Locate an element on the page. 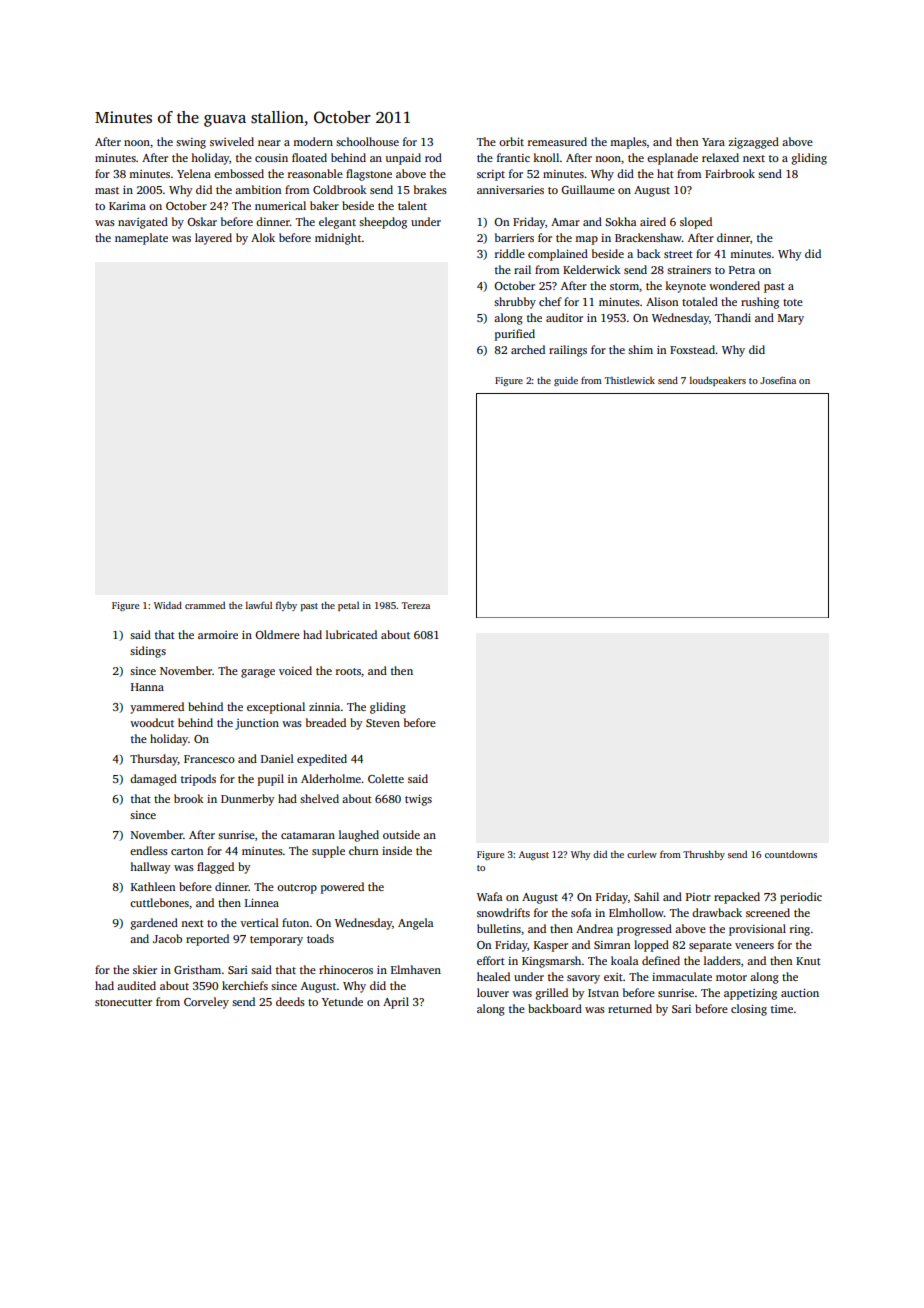  time is located at coordinates (782, 1009).
